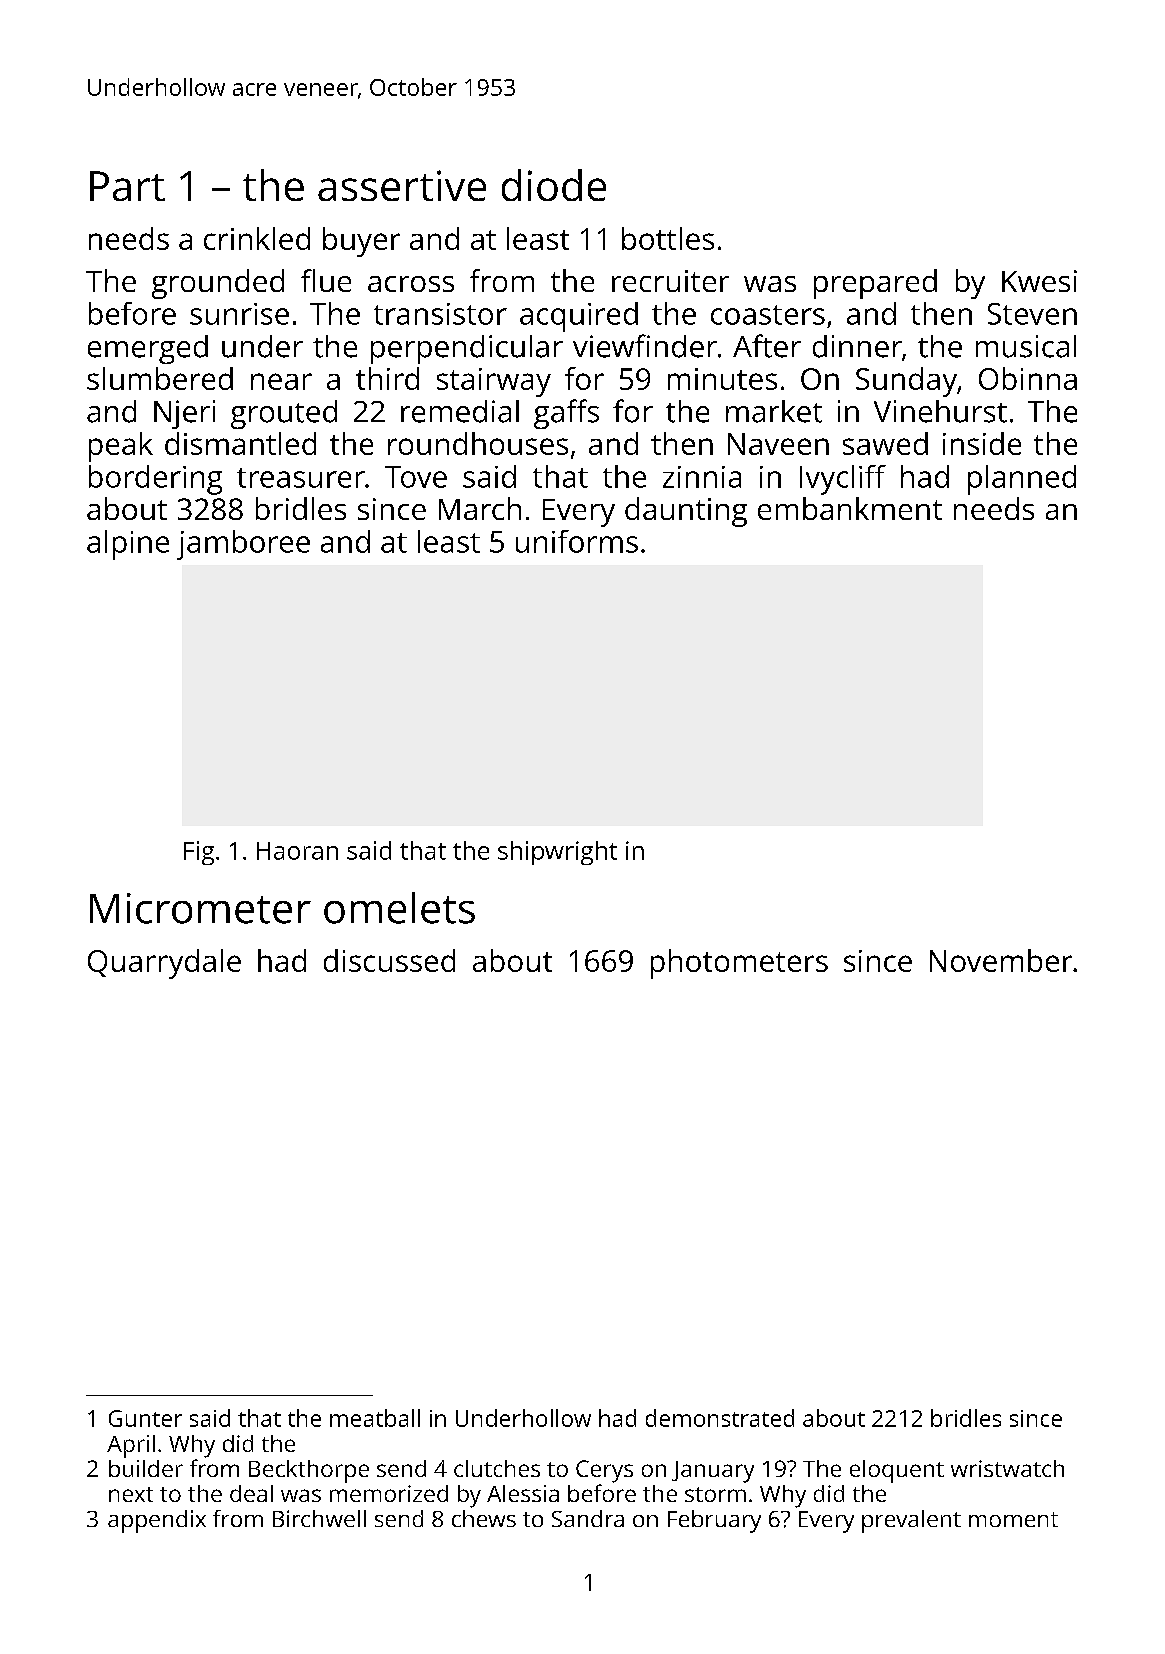  I want to click on embankment, so click(850, 508).
